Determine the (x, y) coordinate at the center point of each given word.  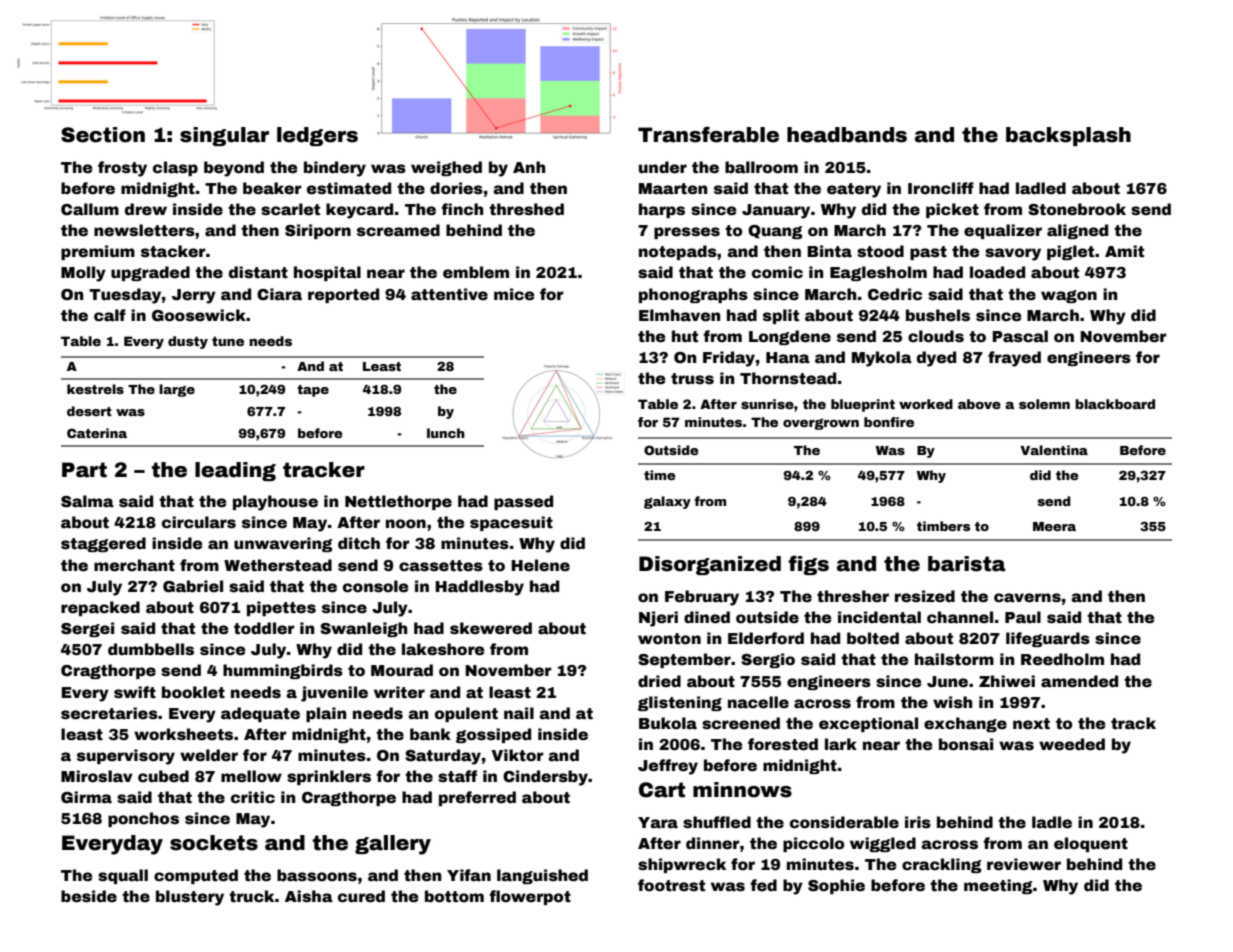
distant (258, 272)
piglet (1070, 252)
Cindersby (545, 778)
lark (841, 744)
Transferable (708, 134)
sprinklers (329, 777)
